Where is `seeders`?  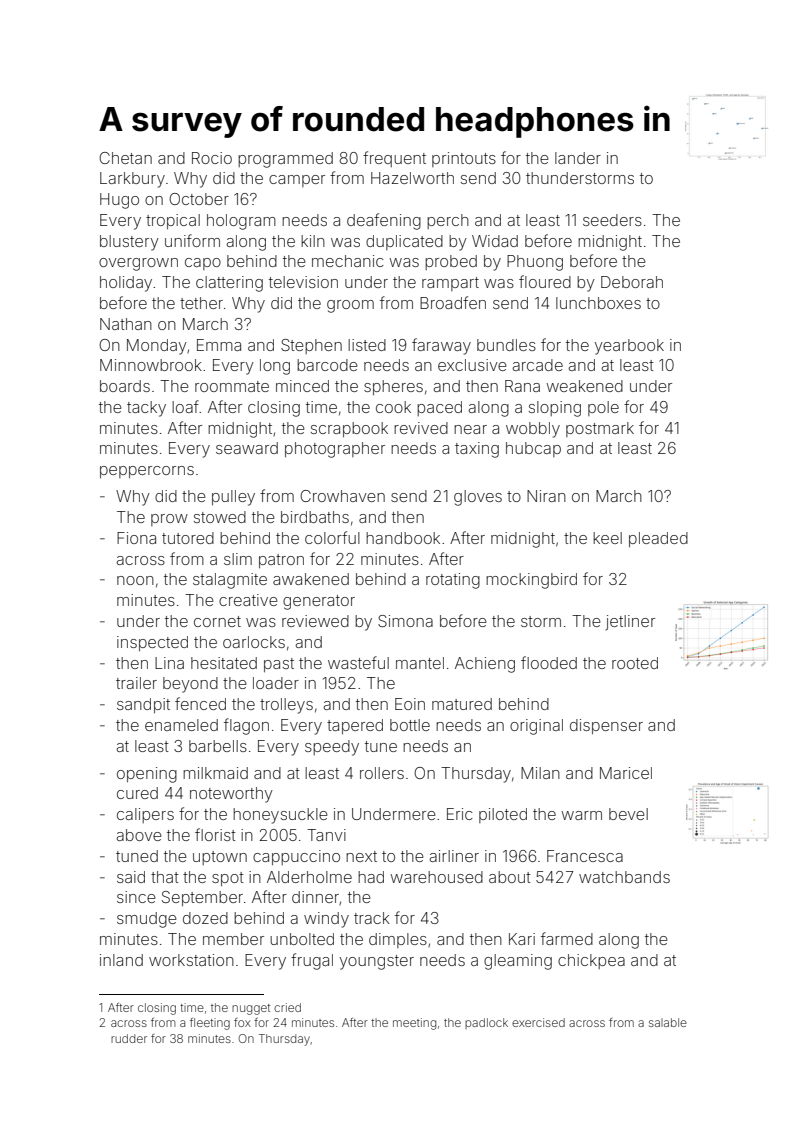 seeders is located at coordinates (612, 220).
